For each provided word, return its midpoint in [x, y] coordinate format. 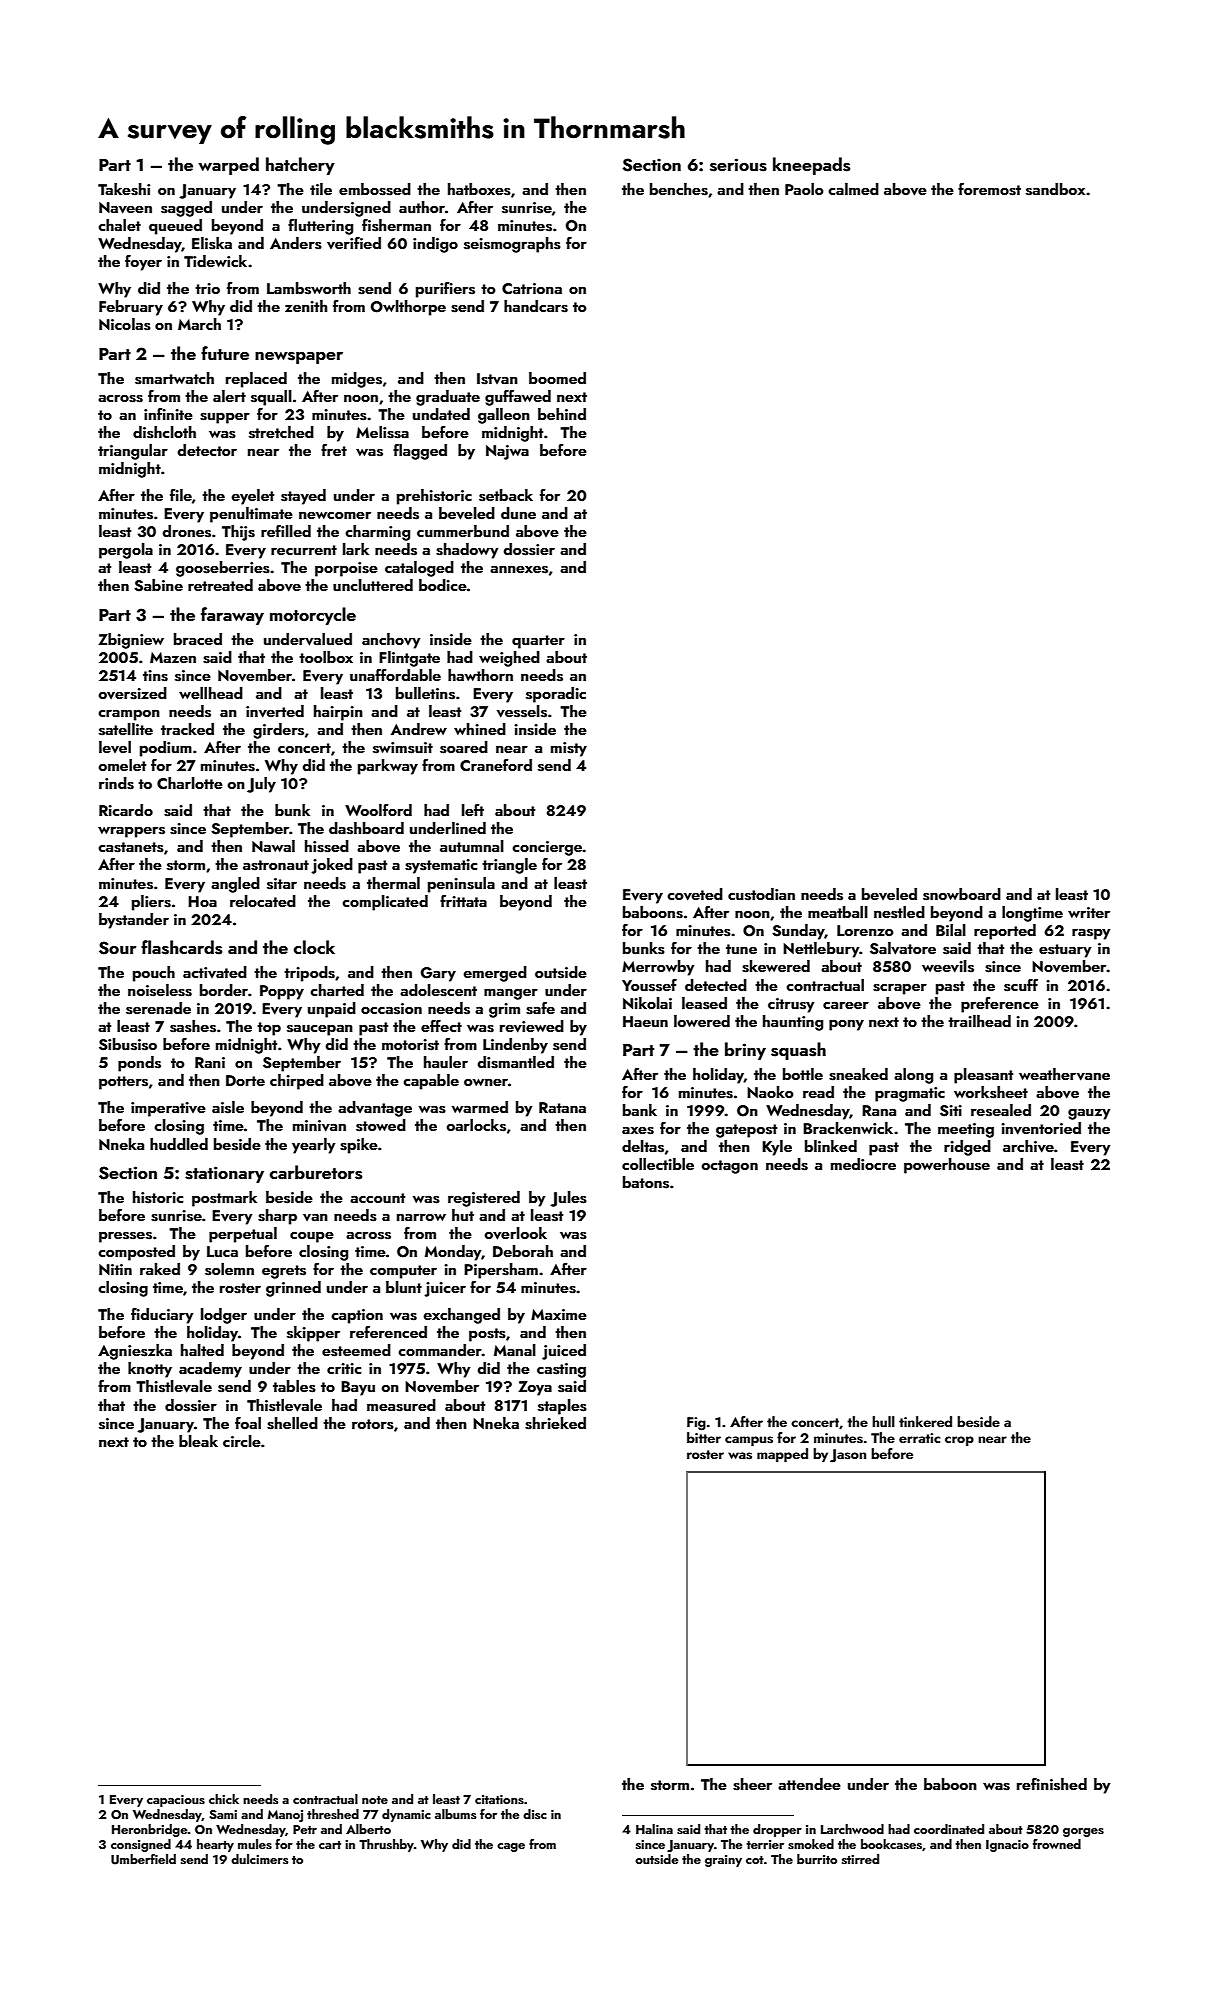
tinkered [925, 1421]
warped [228, 166]
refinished [1052, 1784]
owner [486, 1082]
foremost [989, 189]
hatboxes [479, 189]
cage [511, 1847]
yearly [314, 1146]
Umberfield [143, 1859]
